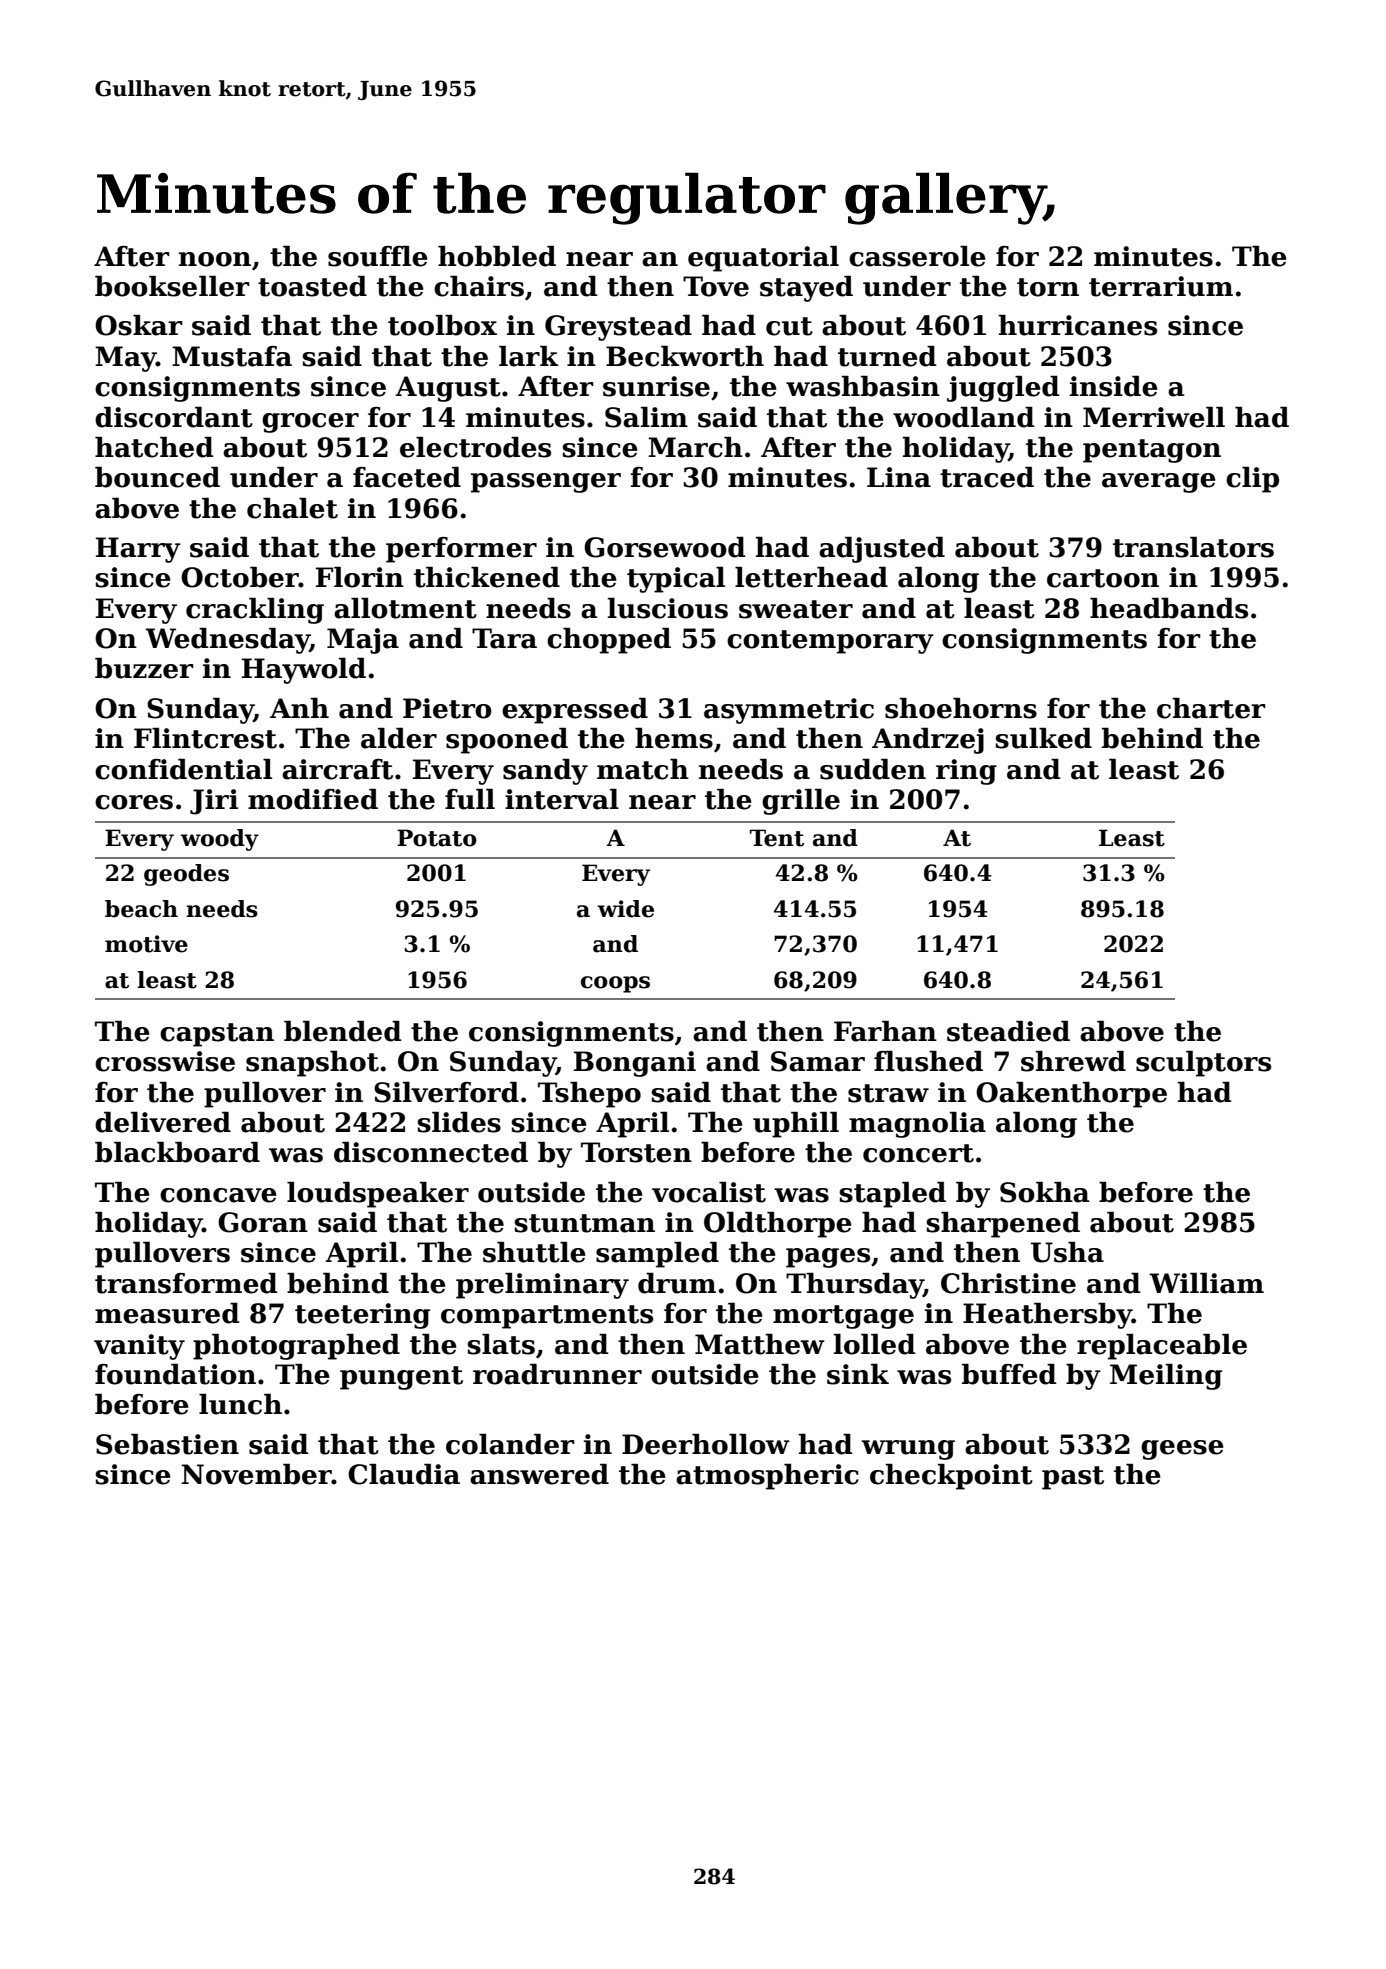  Describe the element at coordinates (643, 769) in the screenshot. I see `match` at that location.
